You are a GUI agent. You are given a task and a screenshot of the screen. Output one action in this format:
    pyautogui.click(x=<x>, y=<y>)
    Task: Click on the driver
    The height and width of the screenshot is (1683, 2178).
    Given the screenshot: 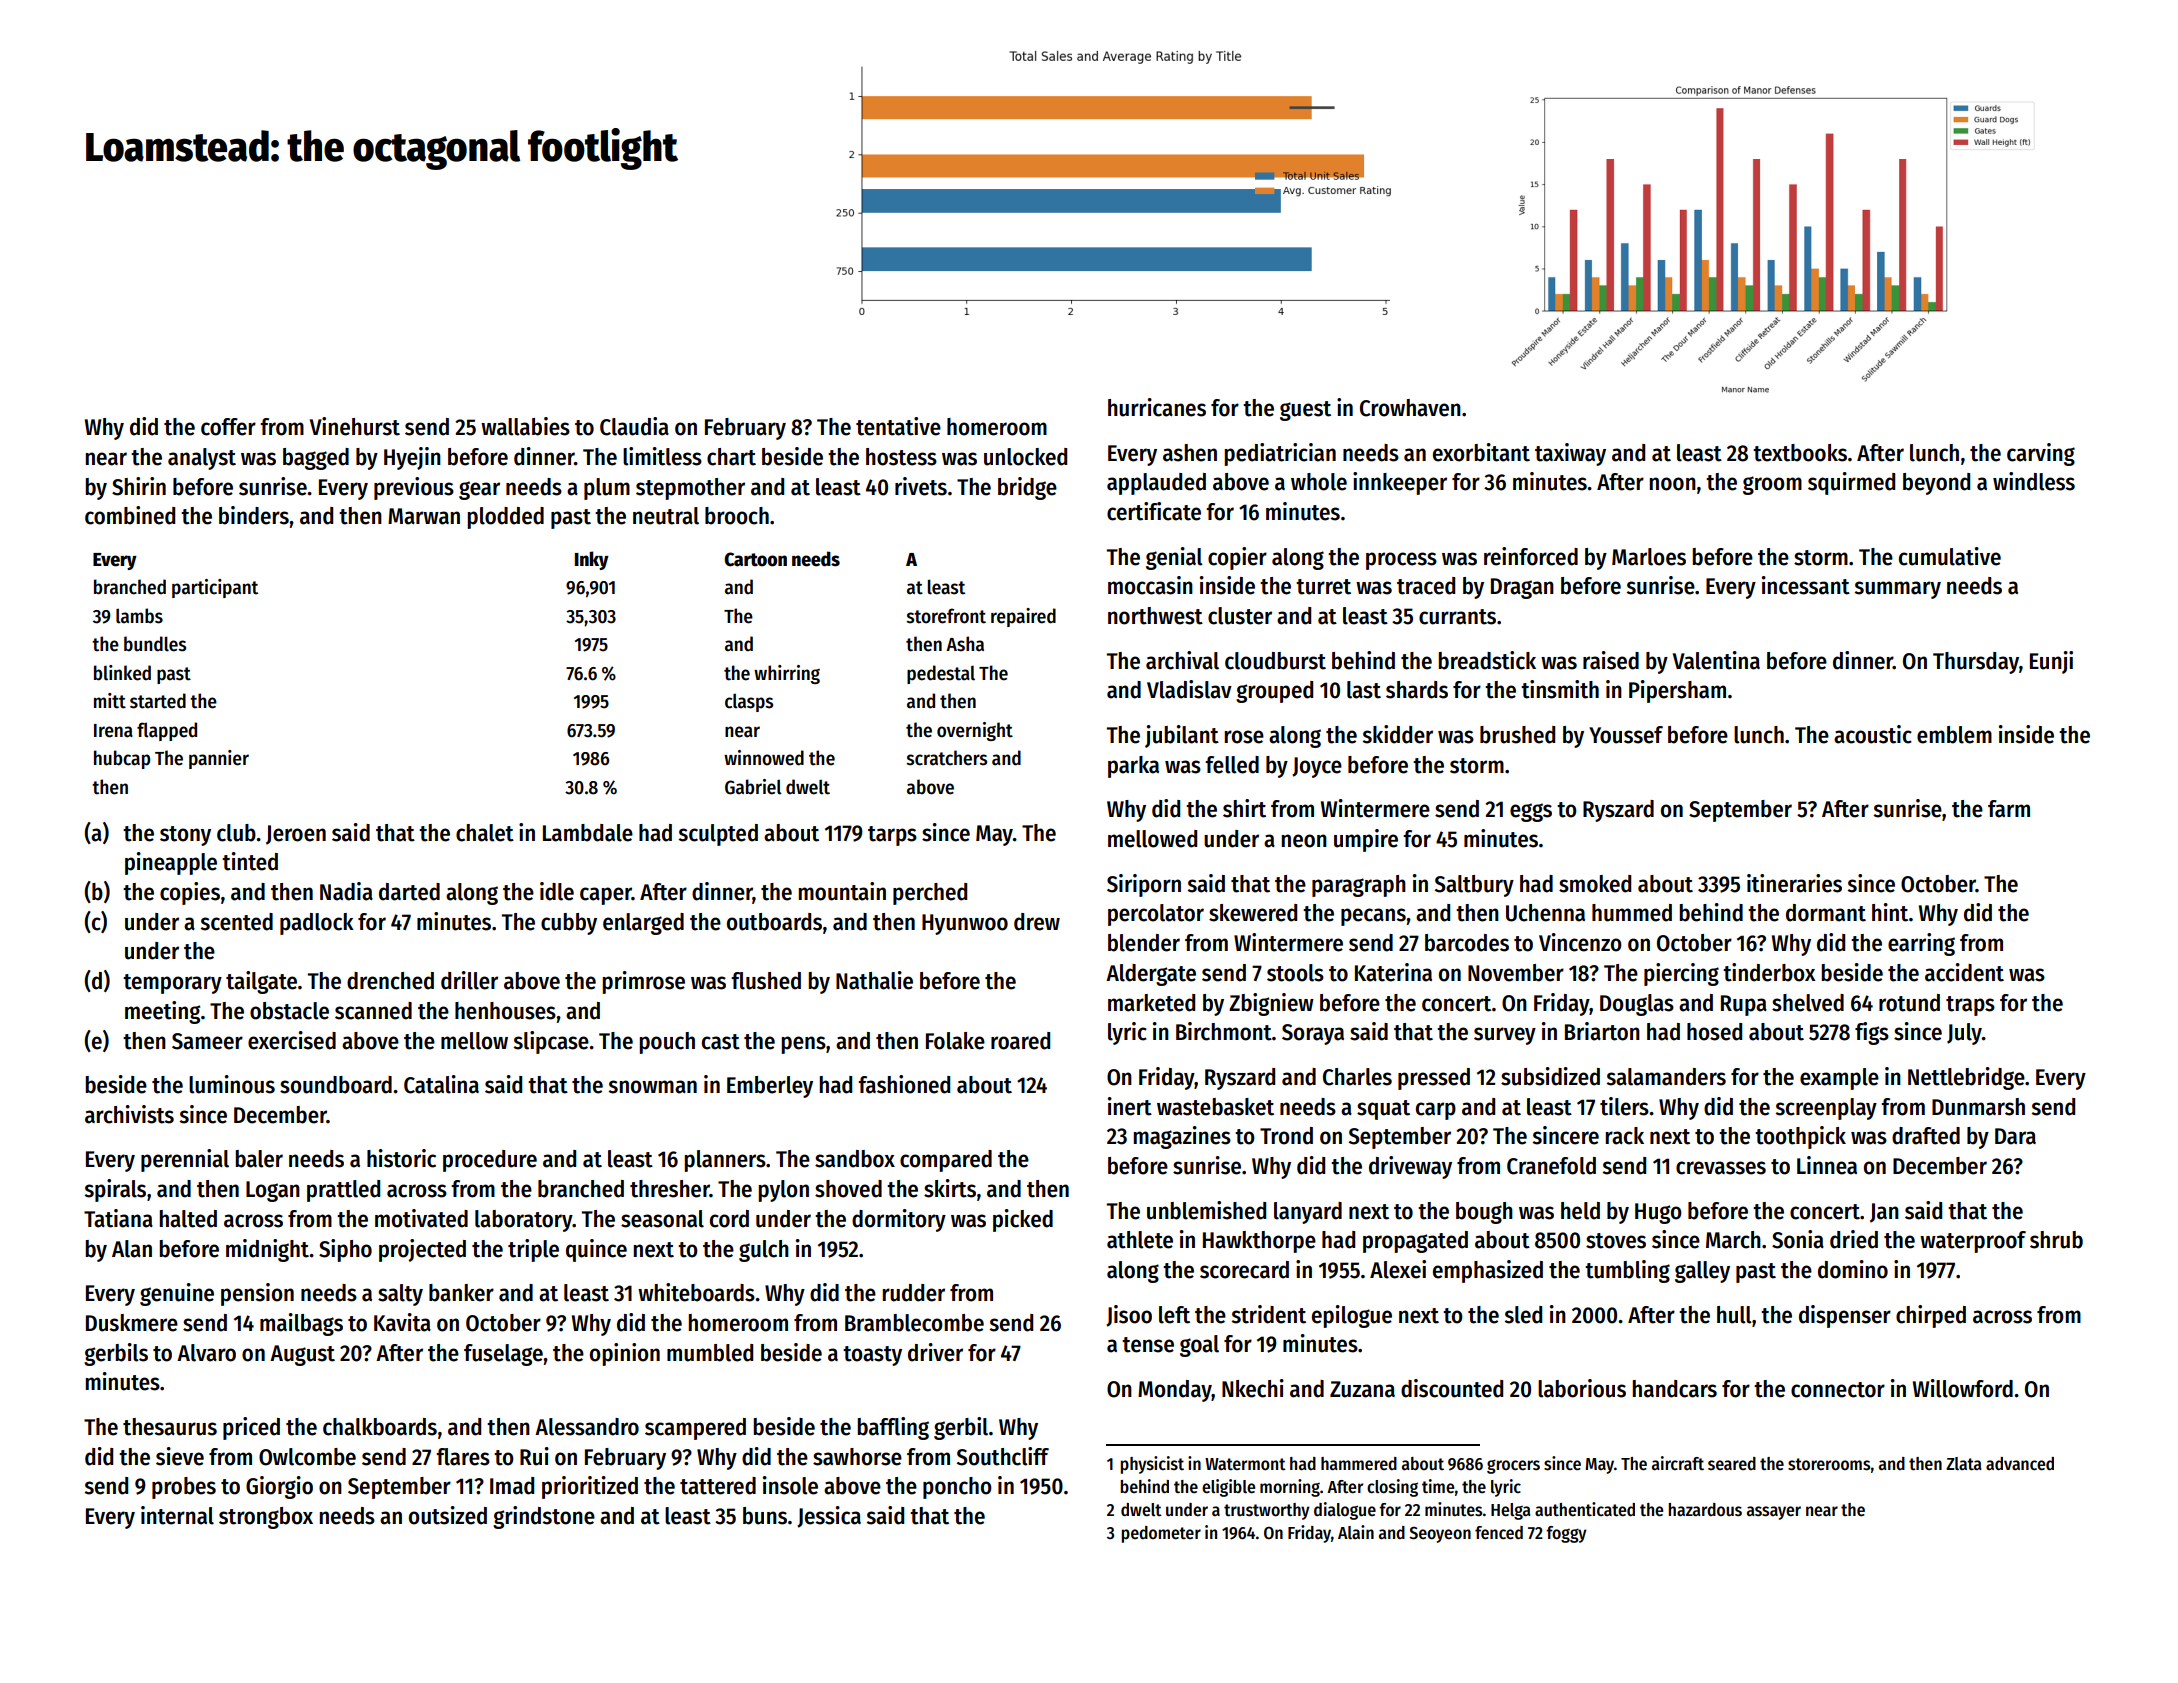 What is the action you would take?
    pyautogui.click(x=935, y=1352)
